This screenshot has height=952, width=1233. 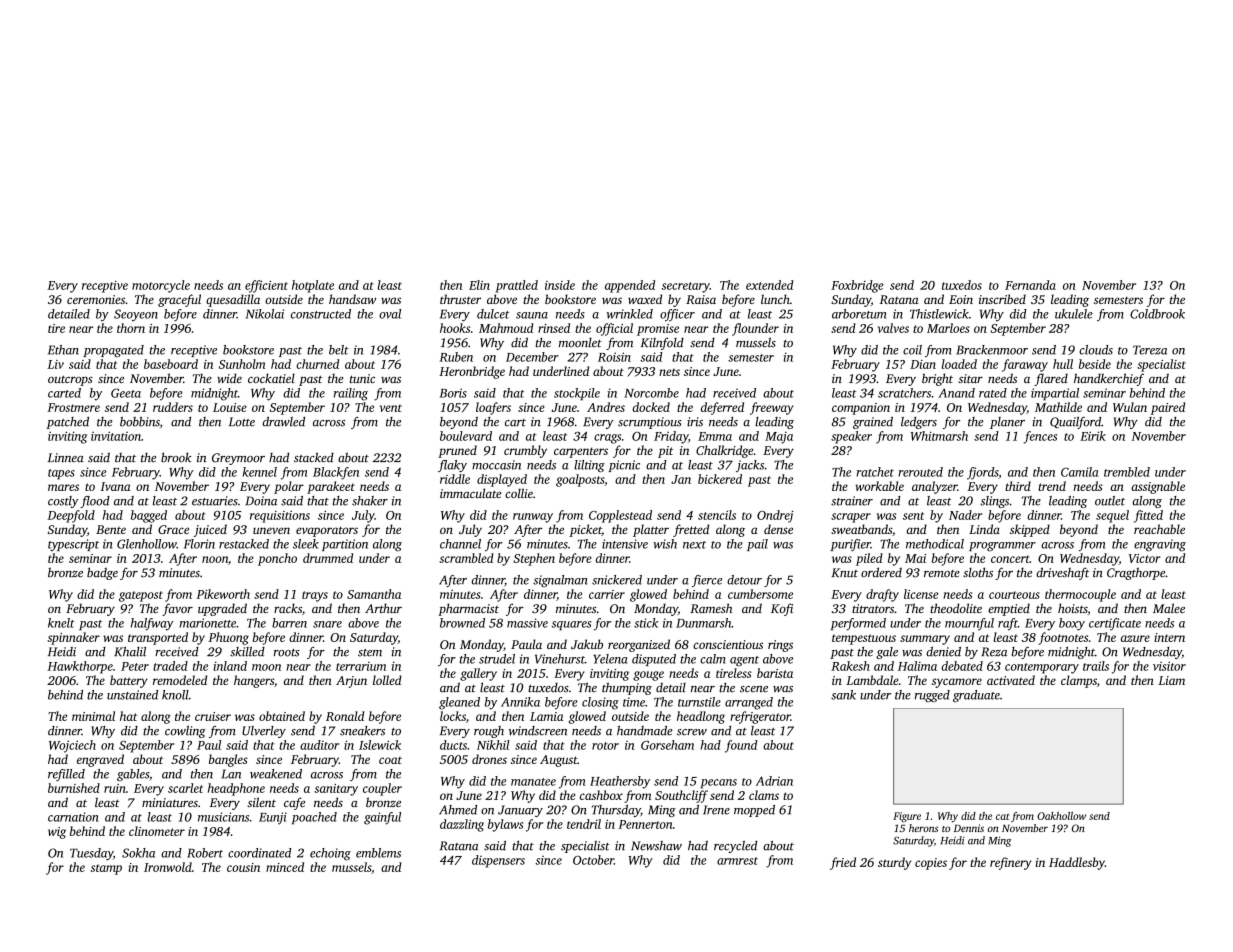 What do you see at coordinates (931, 864) in the screenshot?
I see `copies` at bounding box center [931, 864].
